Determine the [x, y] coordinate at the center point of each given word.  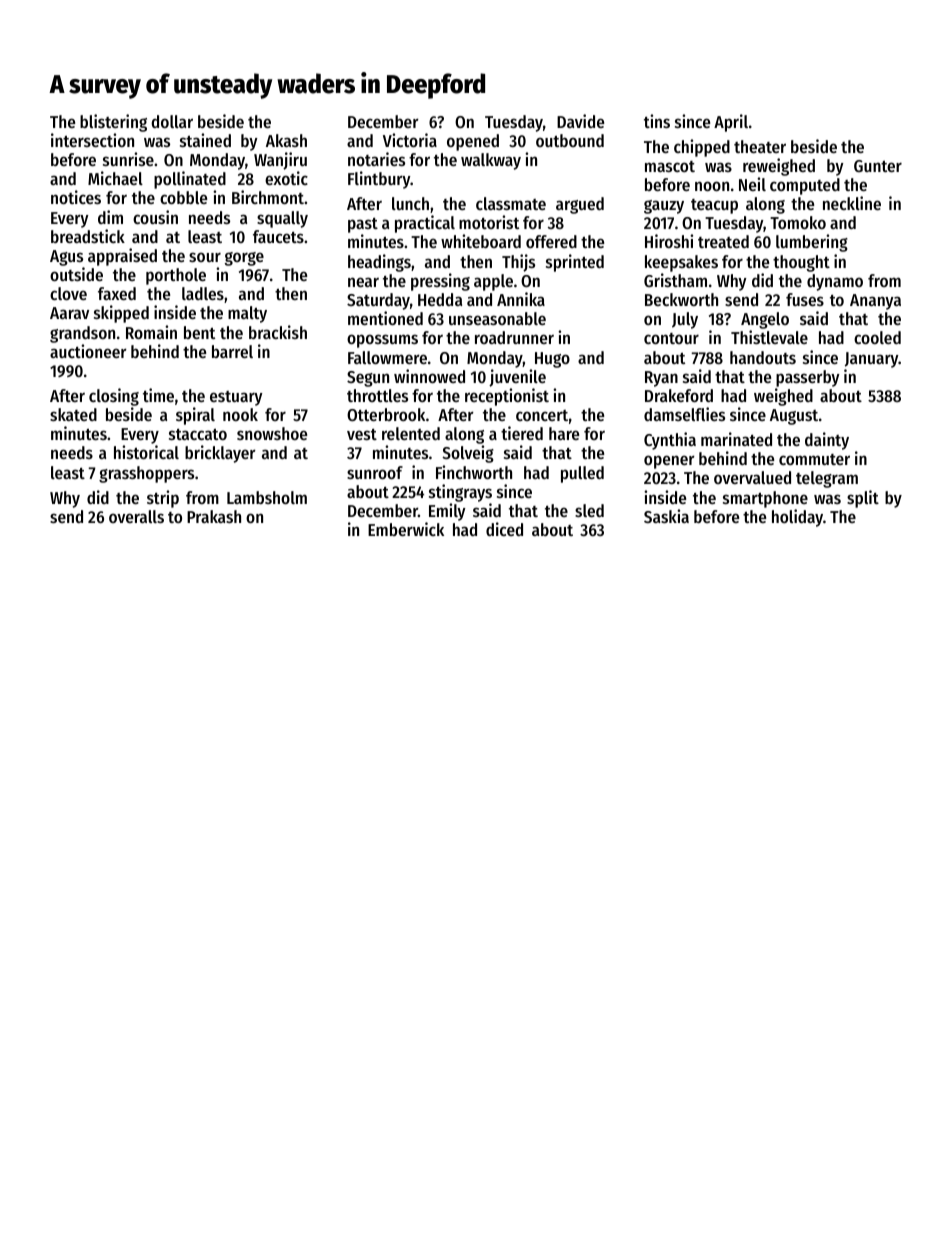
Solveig [468, 454]
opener [669, 462]
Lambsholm [267, 497]
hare [564, 433]
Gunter [878, 166]
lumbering [812, 243]
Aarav [69, 313]
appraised [122, 257]
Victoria [410, 140]
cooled [877, 337]
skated [73, 414]
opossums [382, 341]
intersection [92, 140]
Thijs [518, 263]
